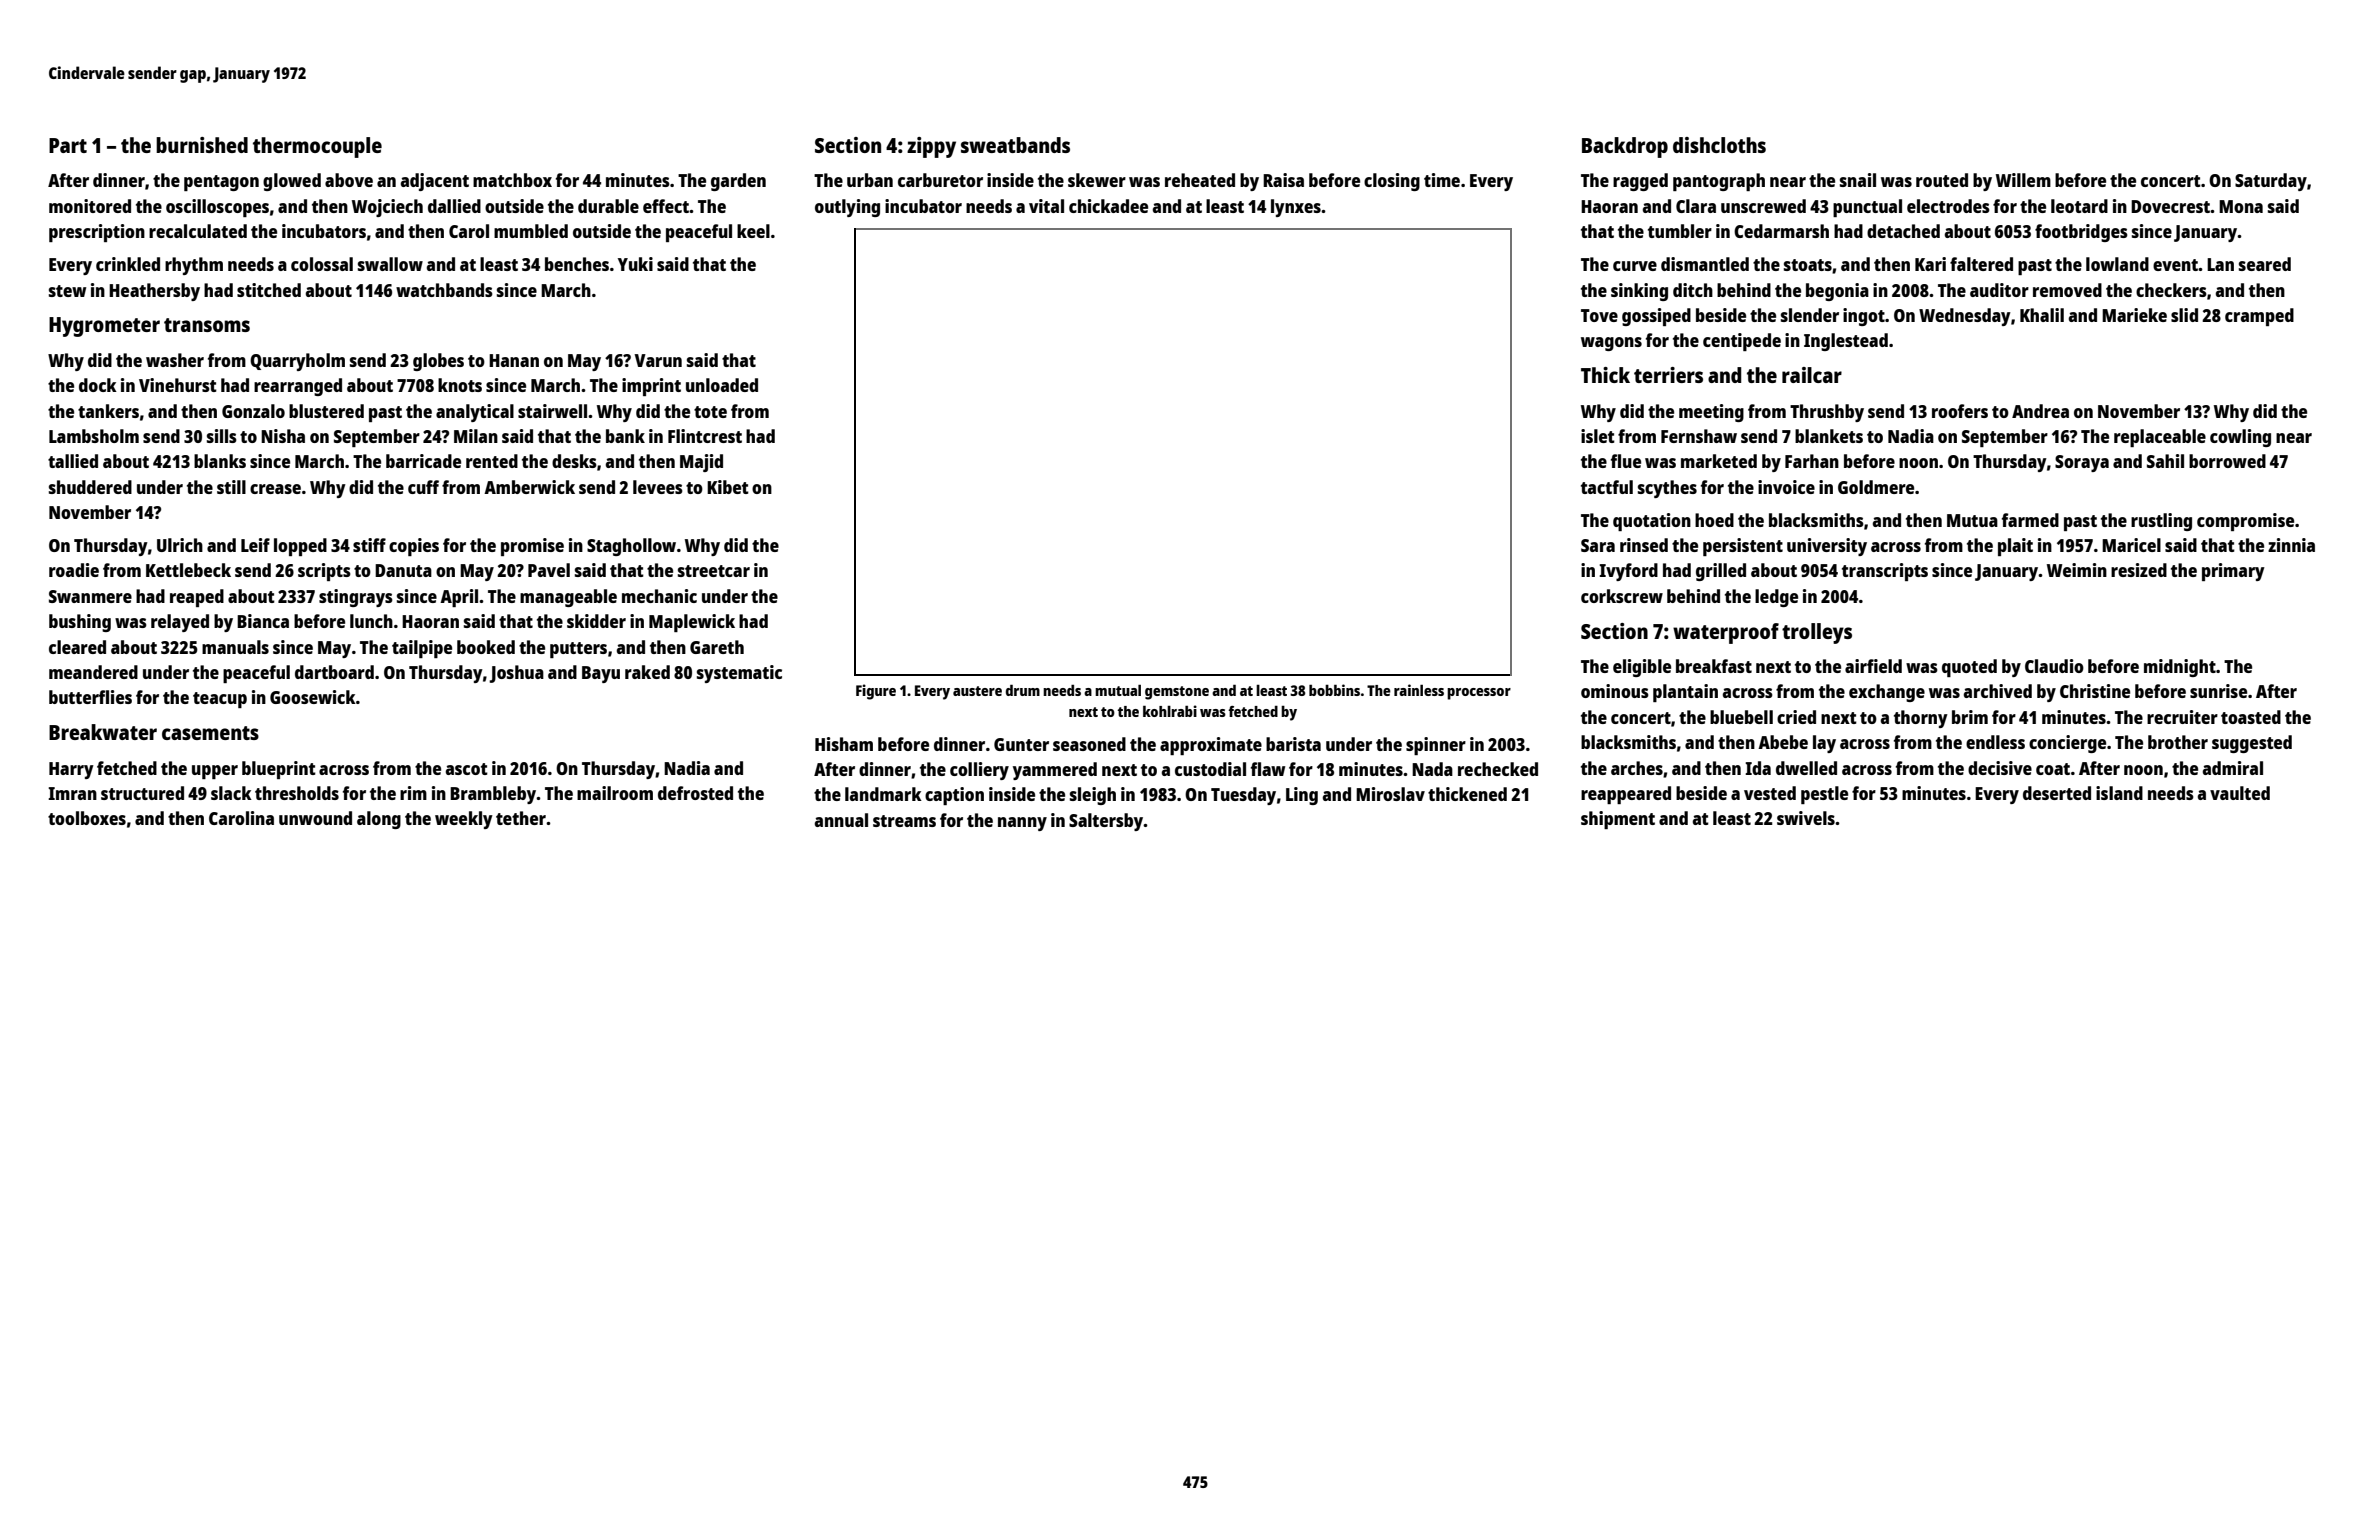 Image resolution: width=2366 pixels, height=1531 pixels. What do you see at coordinates (2233, 572) in the image?
I see `primary` at bounding box center [2233, 572].
